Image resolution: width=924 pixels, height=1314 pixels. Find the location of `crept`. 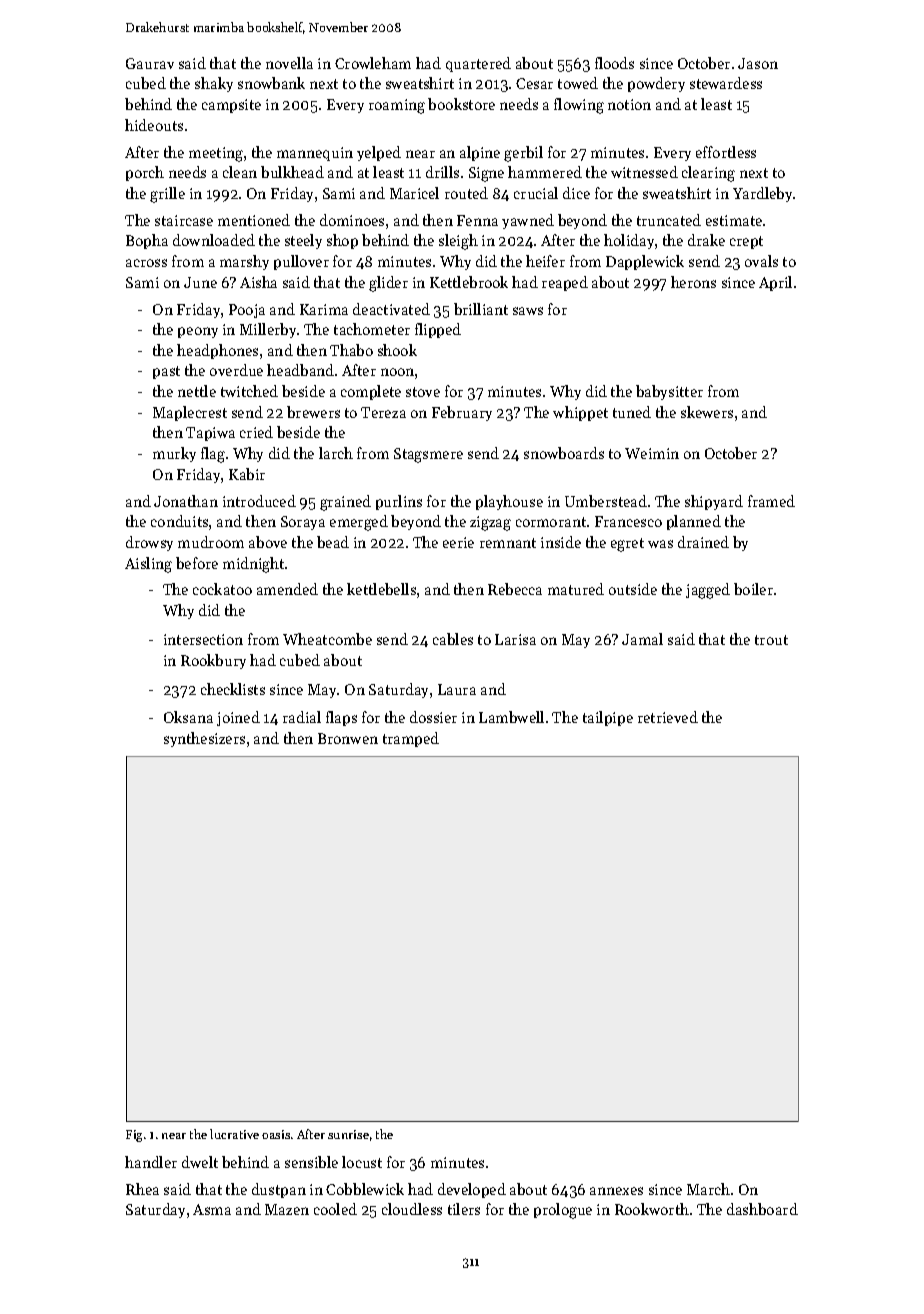

crept is located at coordinates (746, 242).
